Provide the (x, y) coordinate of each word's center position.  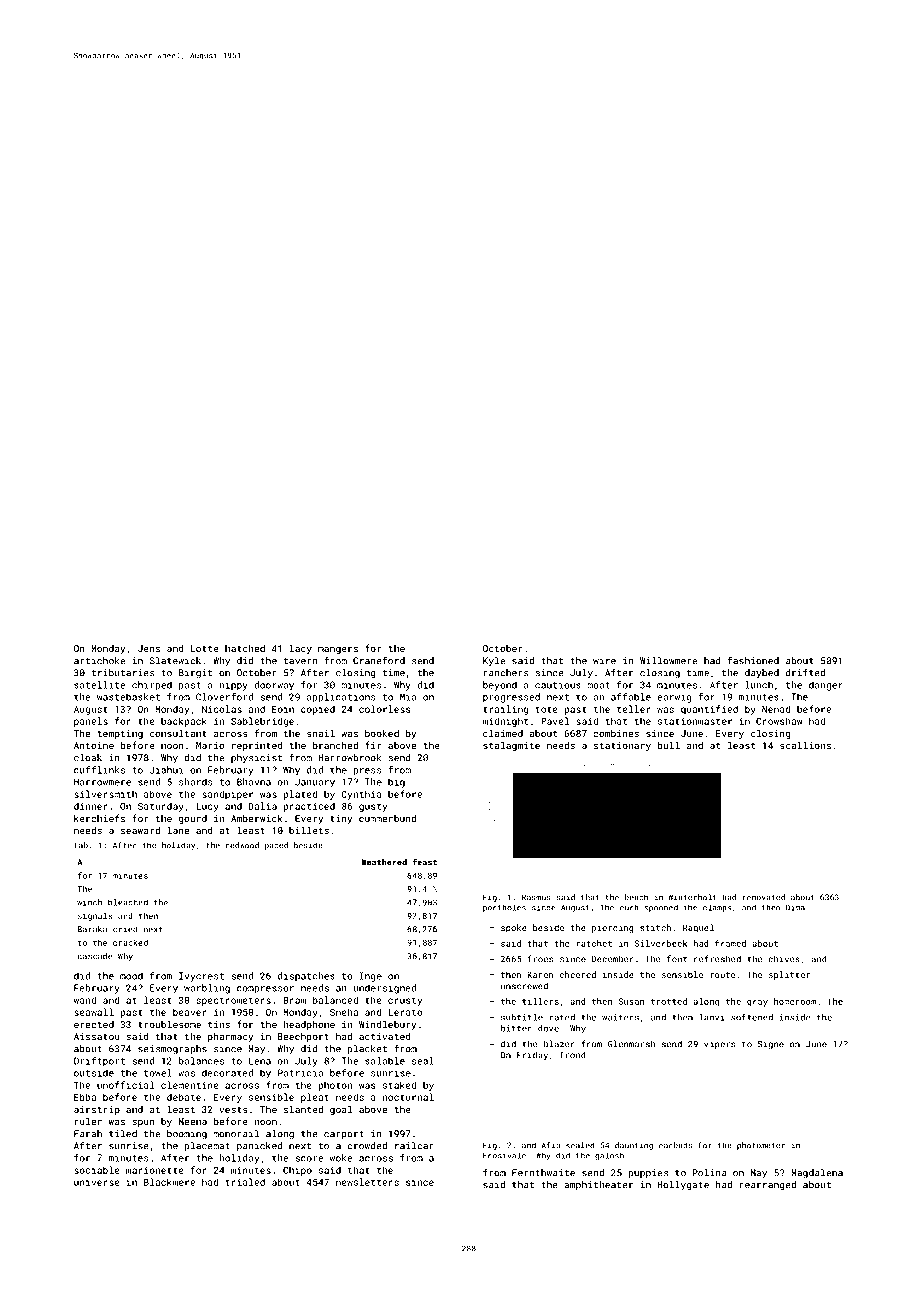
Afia (550, 1145)
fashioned (753, 660)
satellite (100, 685)
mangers (338, 650)
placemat (207, 1146)
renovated (763, 897)
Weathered (384, 862)
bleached (128, 902)
